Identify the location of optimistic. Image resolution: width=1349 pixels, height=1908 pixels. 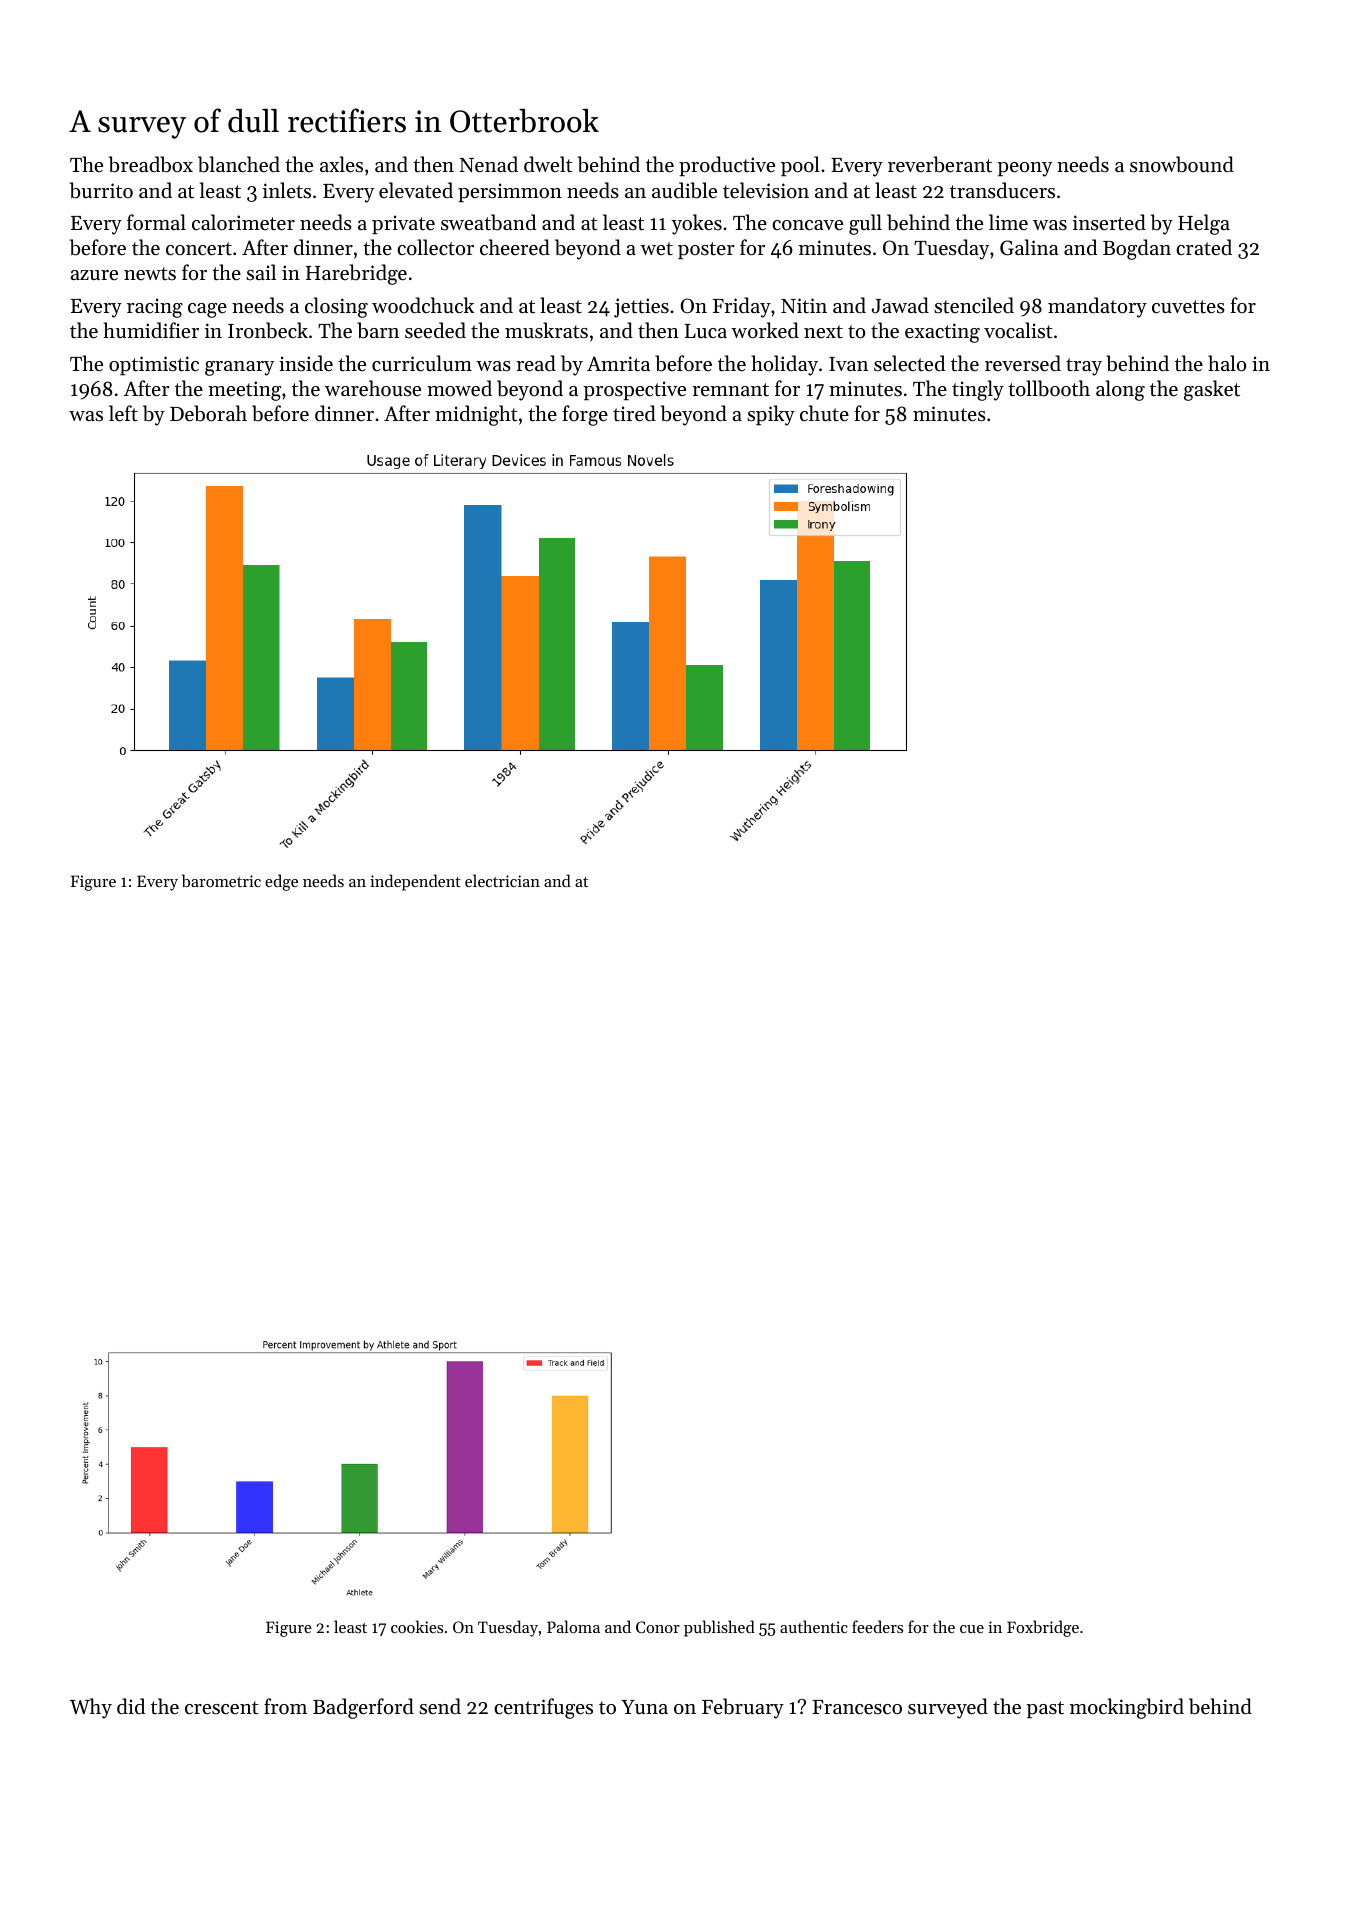
(154, 365).
